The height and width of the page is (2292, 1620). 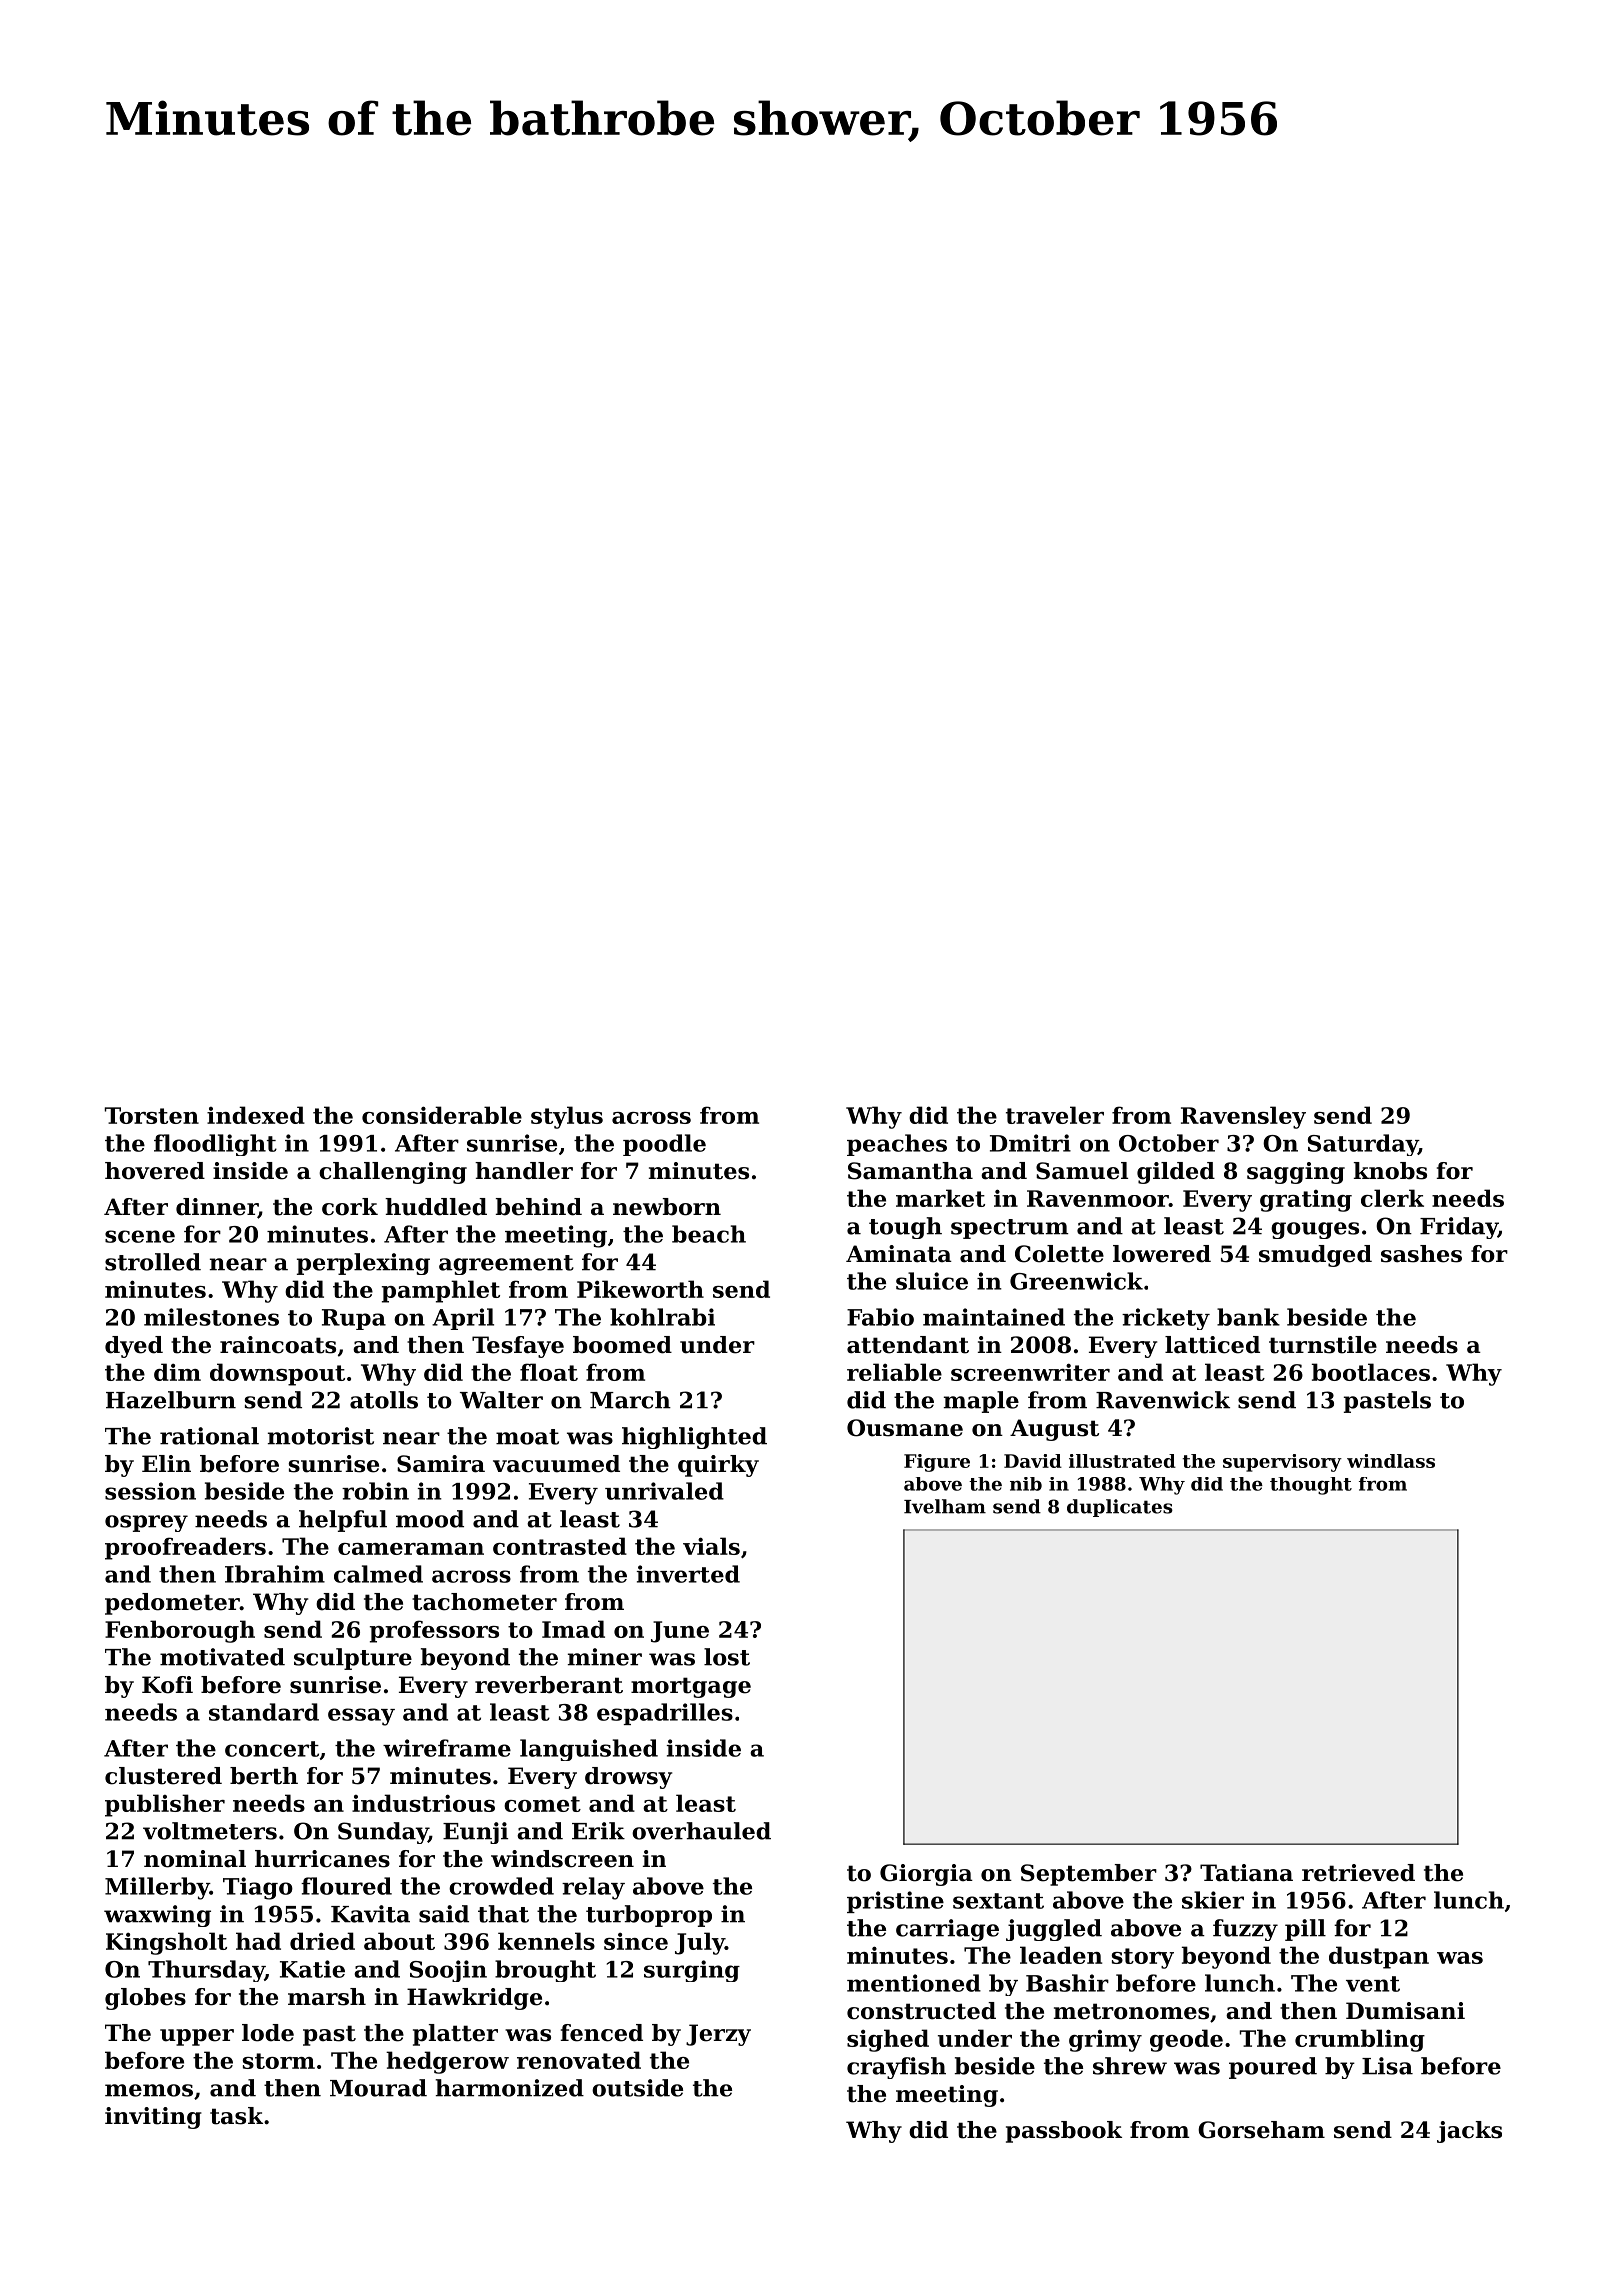 I want to click on Ravensley, so click(x=1243, y=1117).
